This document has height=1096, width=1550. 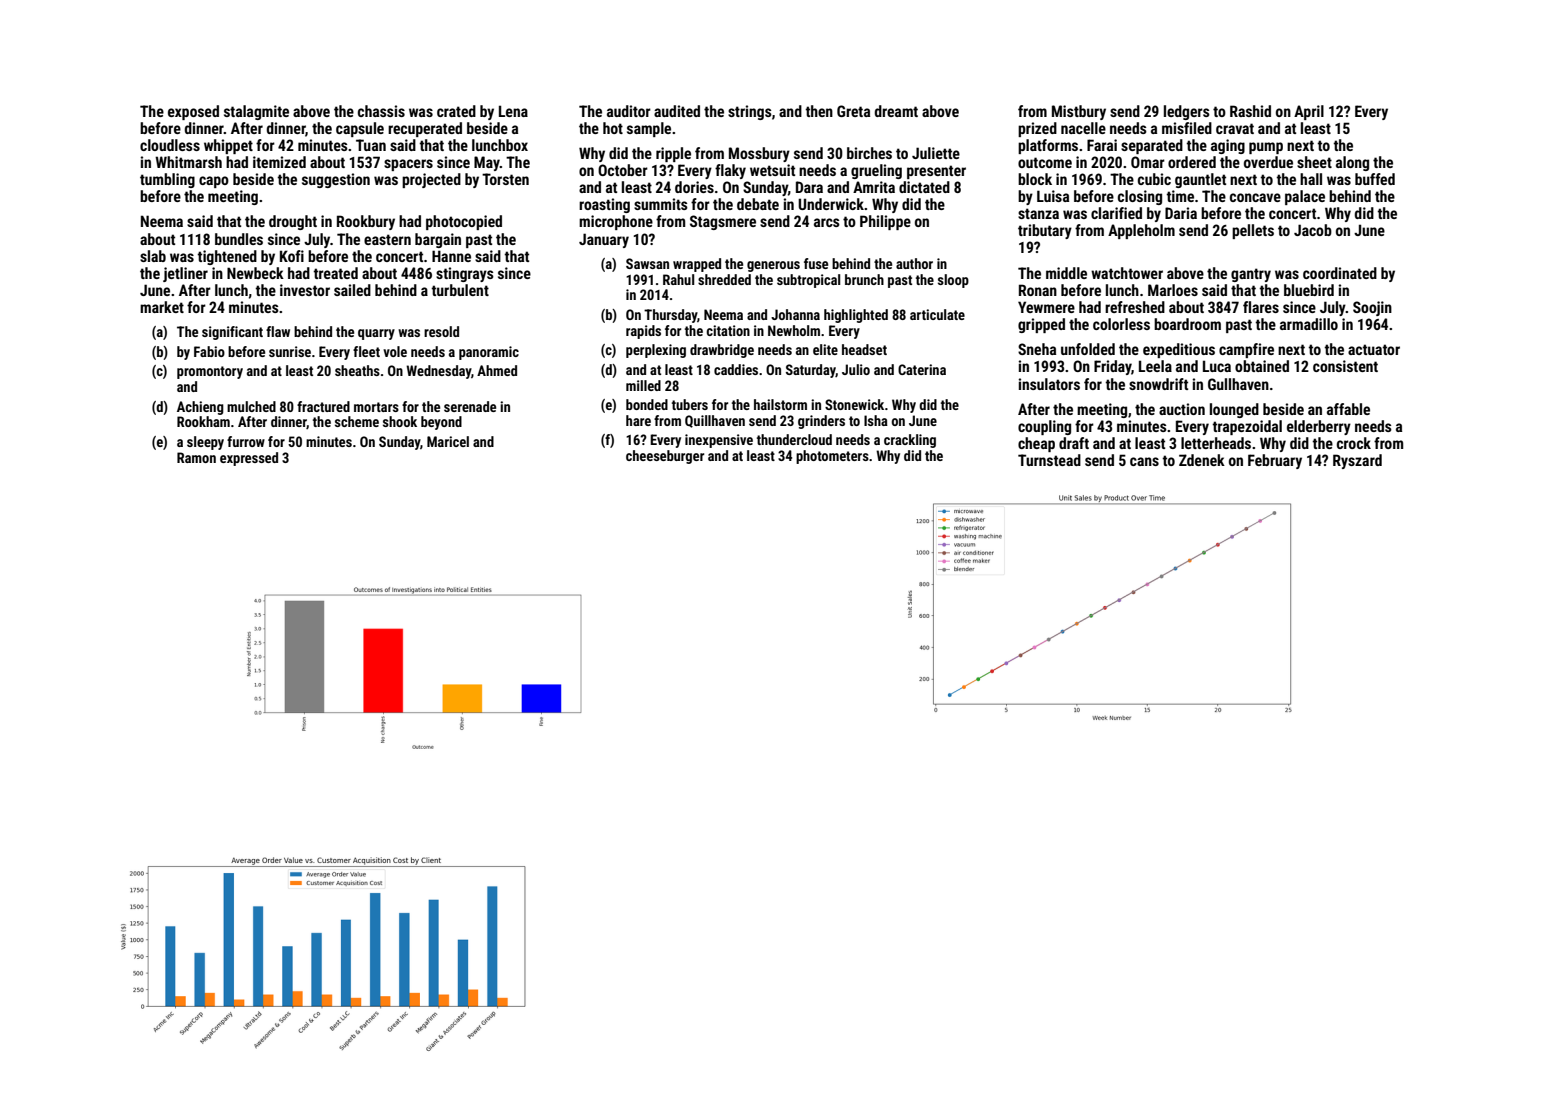 I want to click on Rookbury, so click(x=366, y=222).
